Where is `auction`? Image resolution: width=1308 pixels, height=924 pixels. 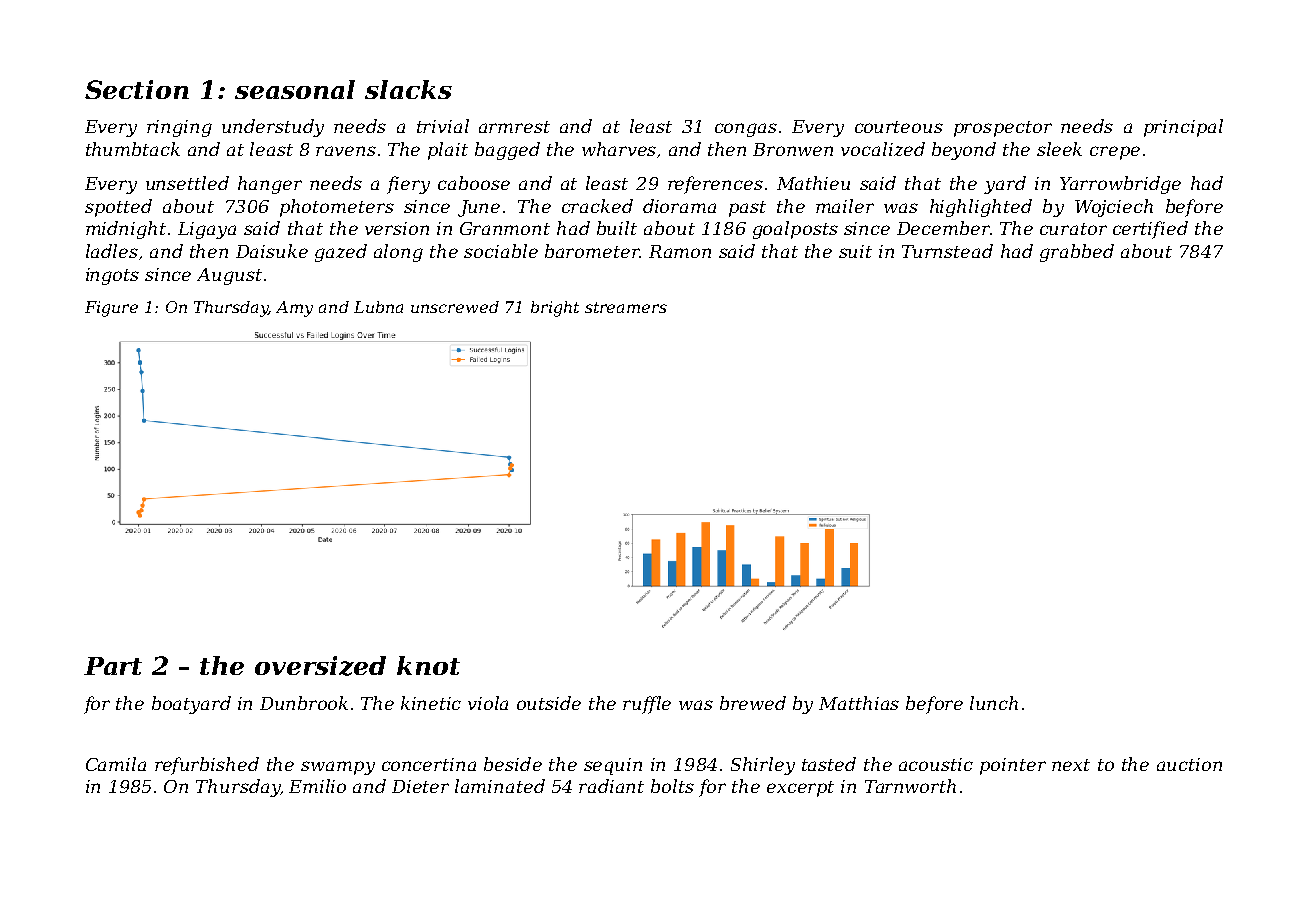
auction is located at coordinates (1189, 764).
